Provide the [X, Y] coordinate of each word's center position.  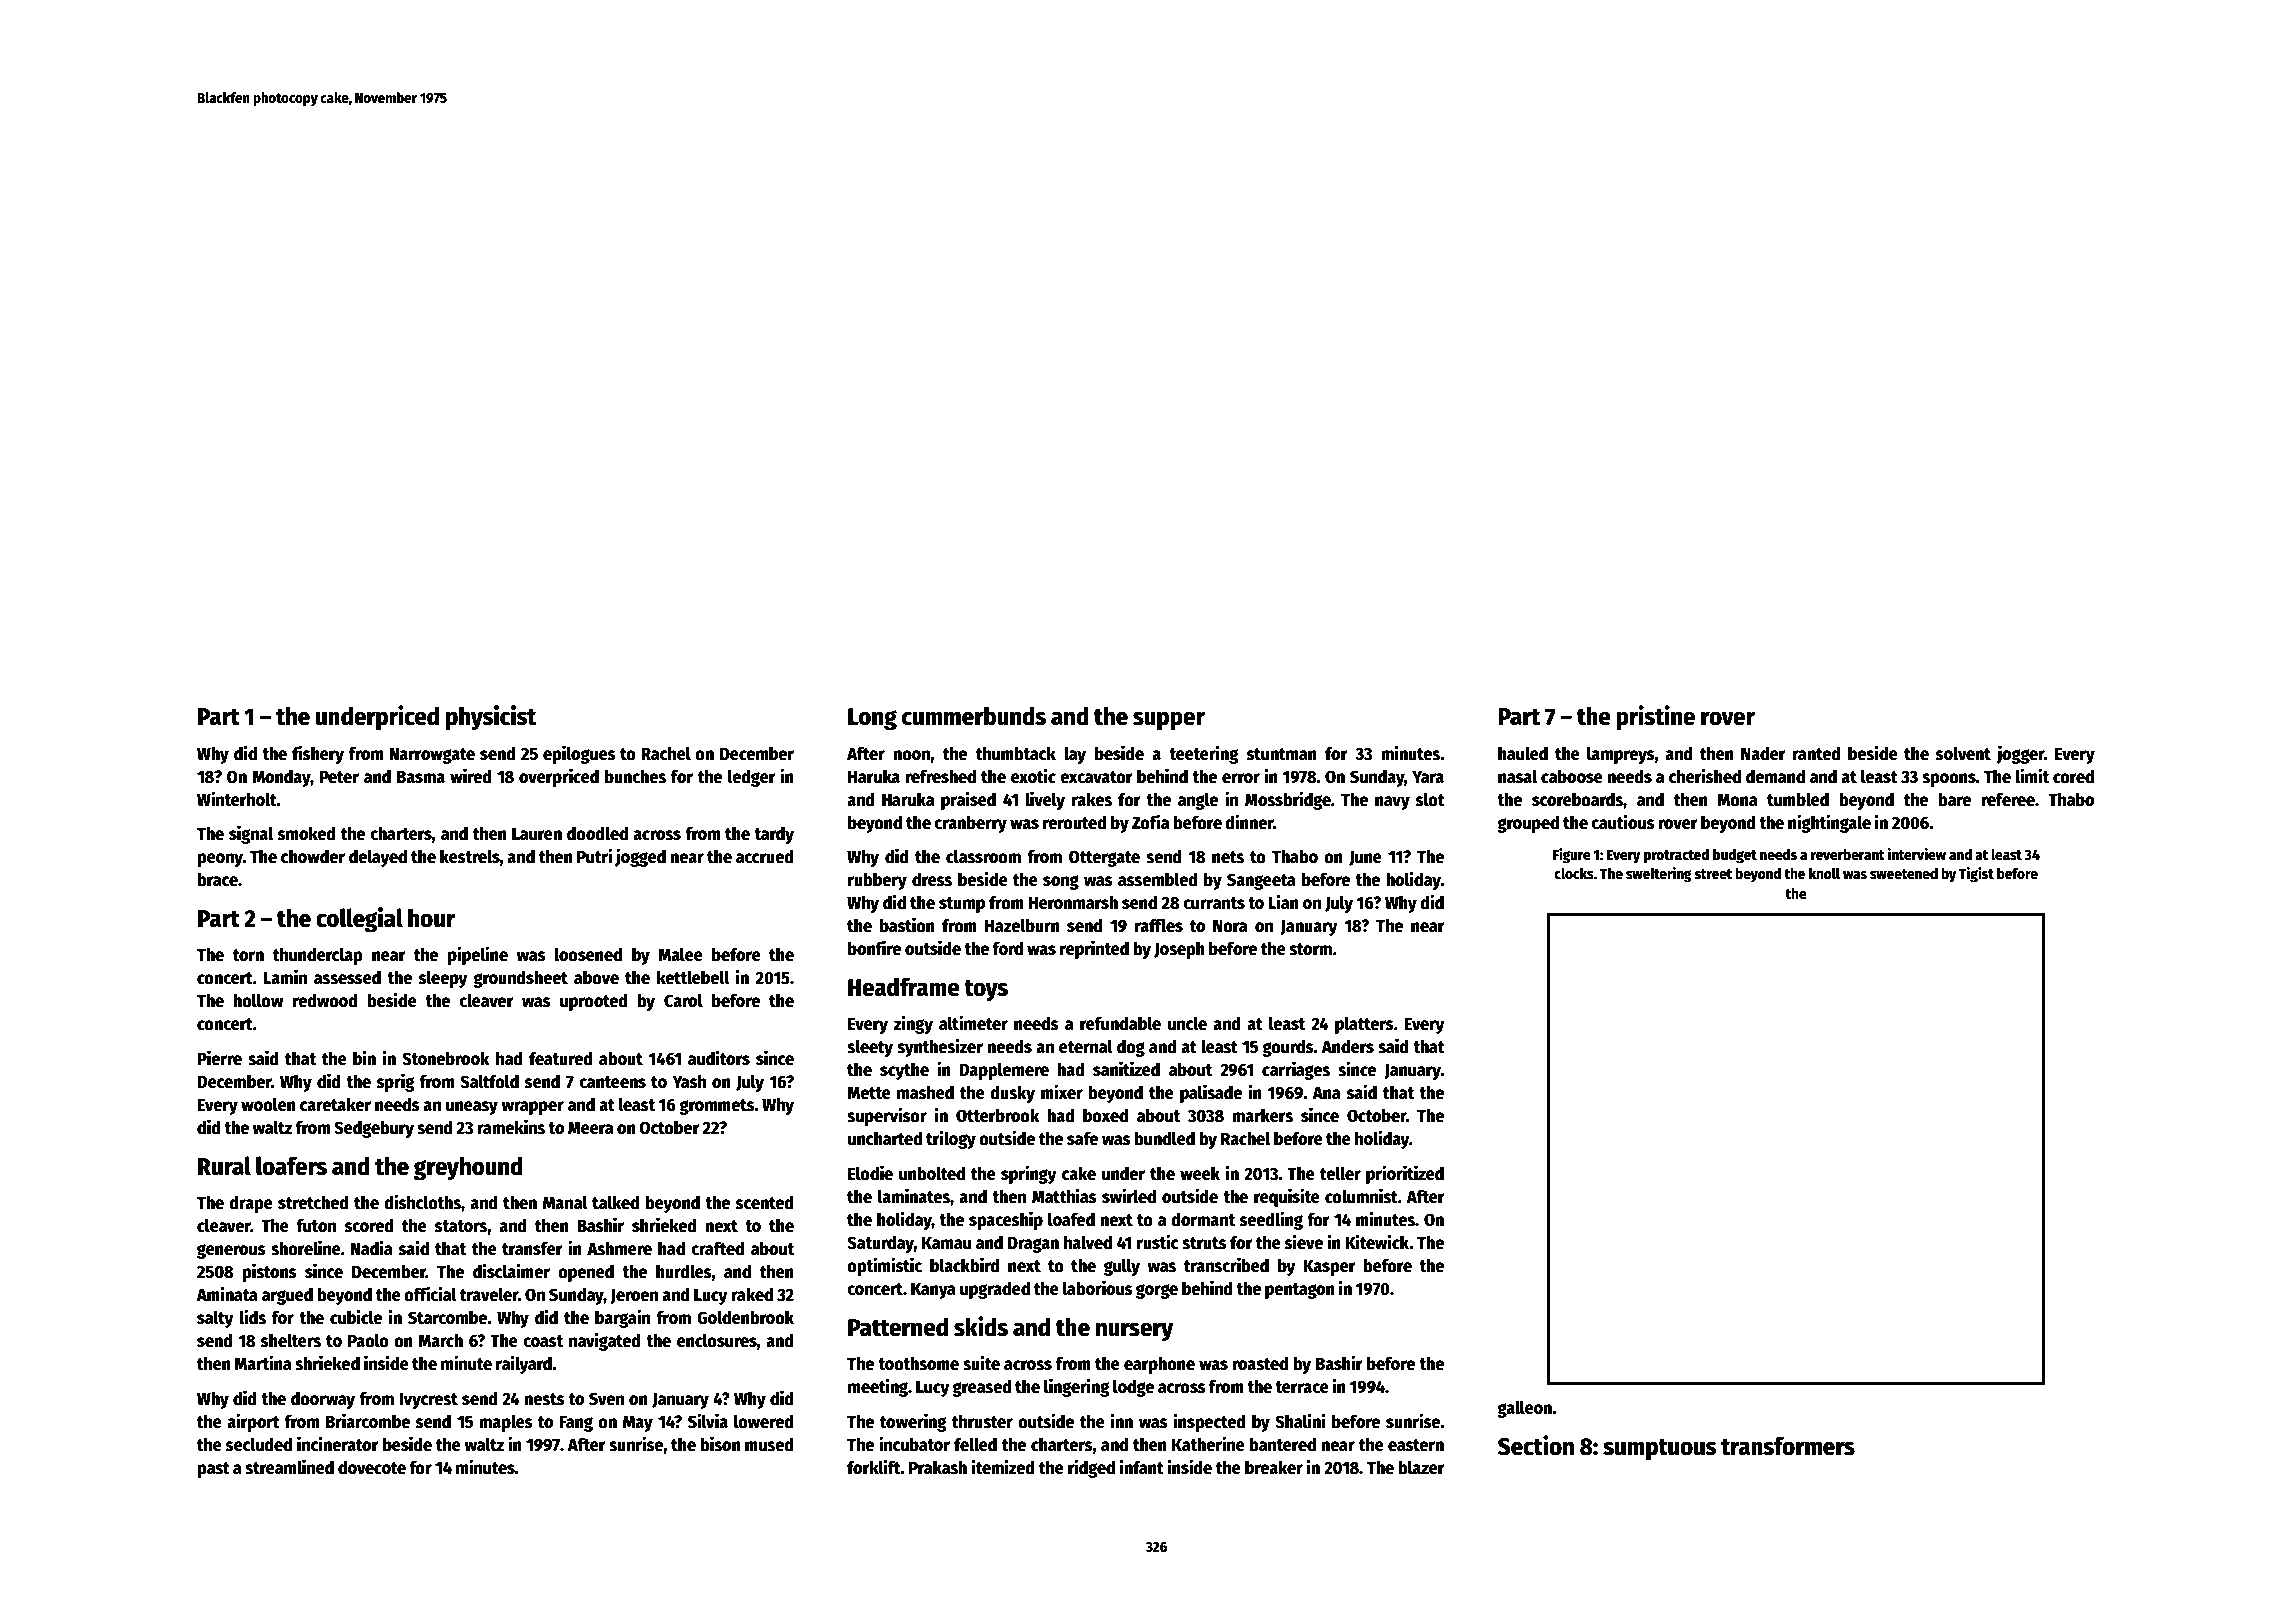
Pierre [219, 1058]
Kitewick [1377, 1242]
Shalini [1300, 1421]
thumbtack [1016, 753]
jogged [640, 857]
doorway [323, 1400]
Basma [421, 777]
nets [1228, 857]
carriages [1296, 1070]
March [440, 1340]
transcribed [1226, 1265]
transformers [1788, 1446]
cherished [1705, 776]
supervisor [887, 1116]
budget [1735, 856]
